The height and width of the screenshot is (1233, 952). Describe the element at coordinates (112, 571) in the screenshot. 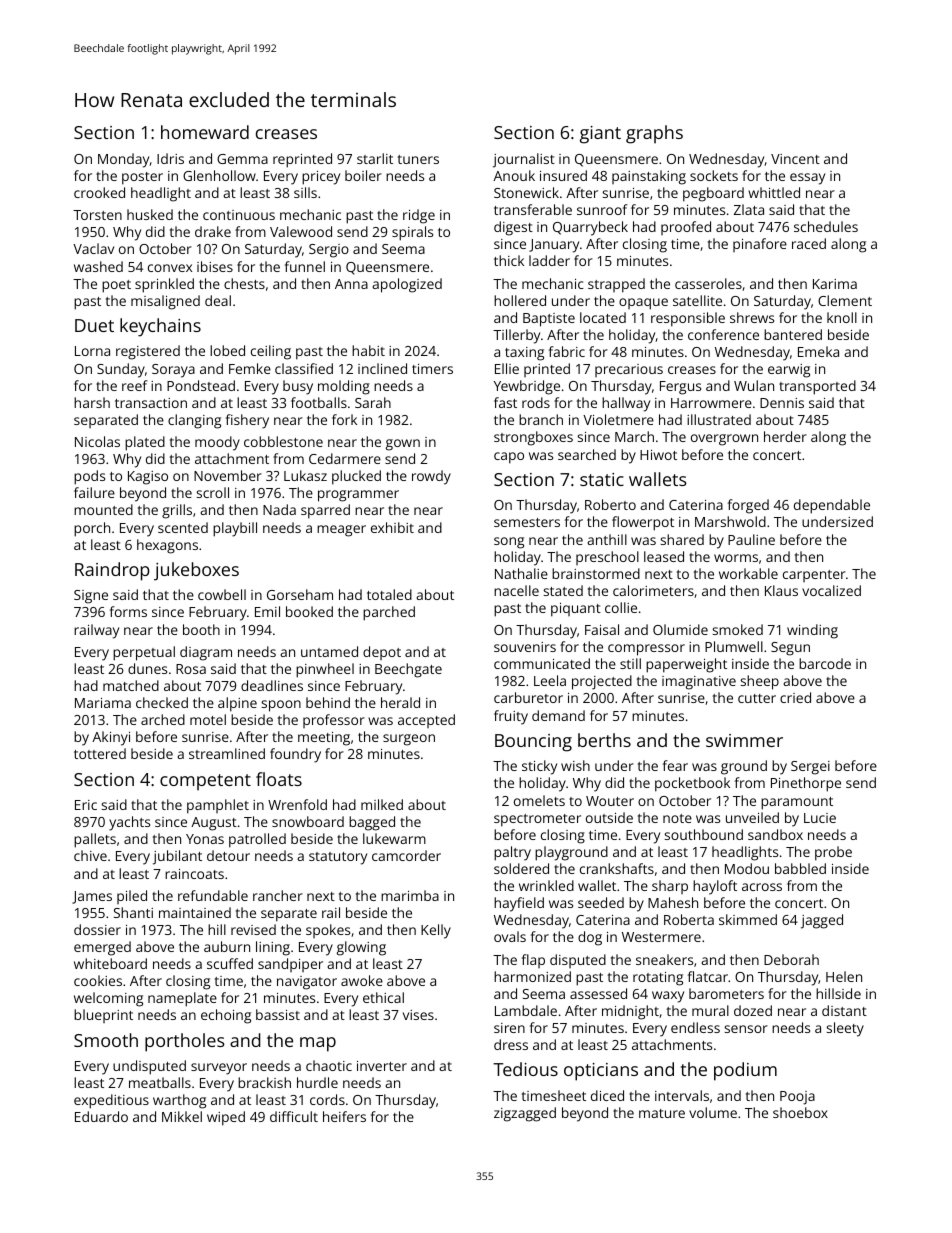

I see `Raindrop` at that location.
